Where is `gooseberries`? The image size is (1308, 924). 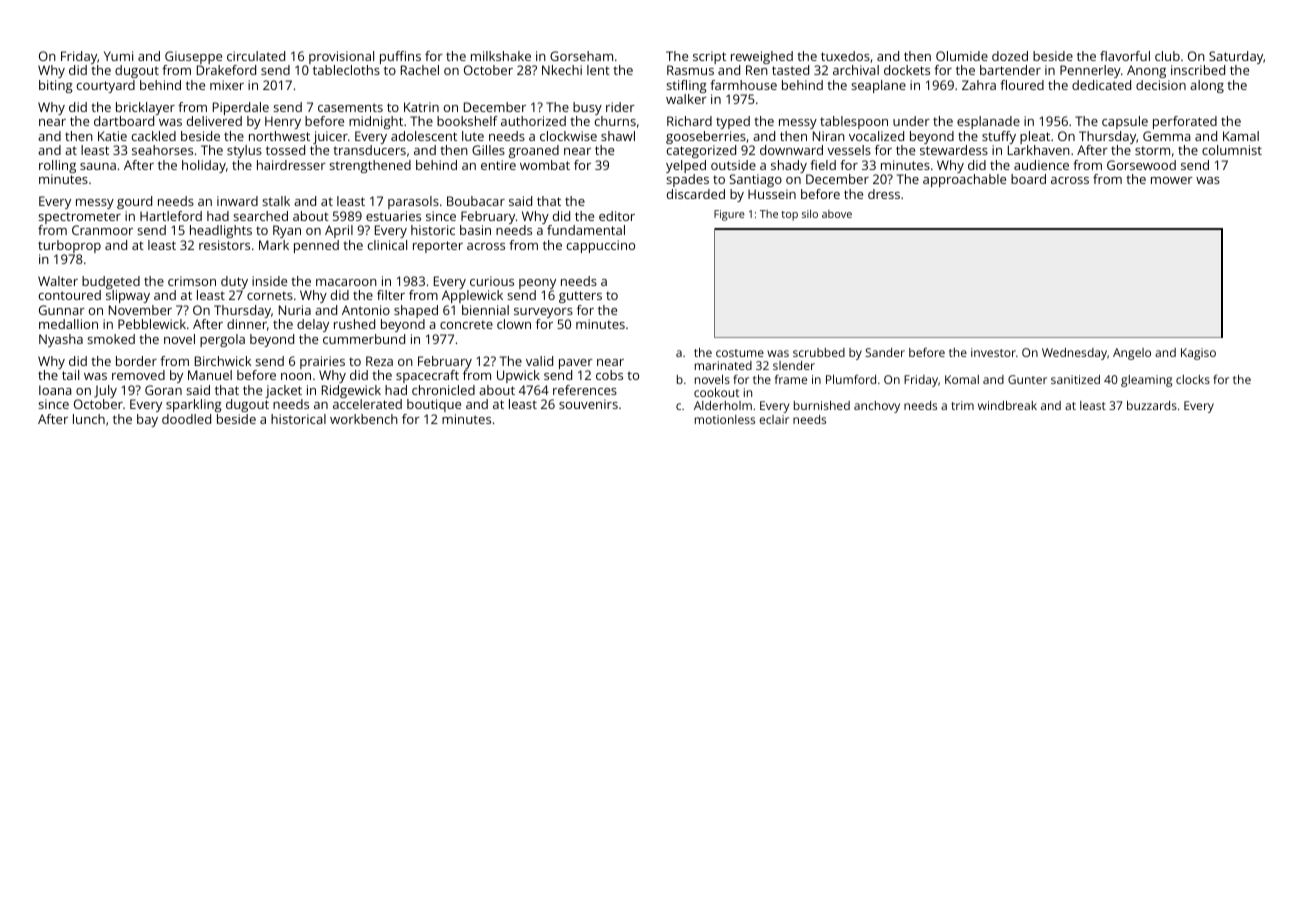 gooseberries is located at coordinates (706, 137).
